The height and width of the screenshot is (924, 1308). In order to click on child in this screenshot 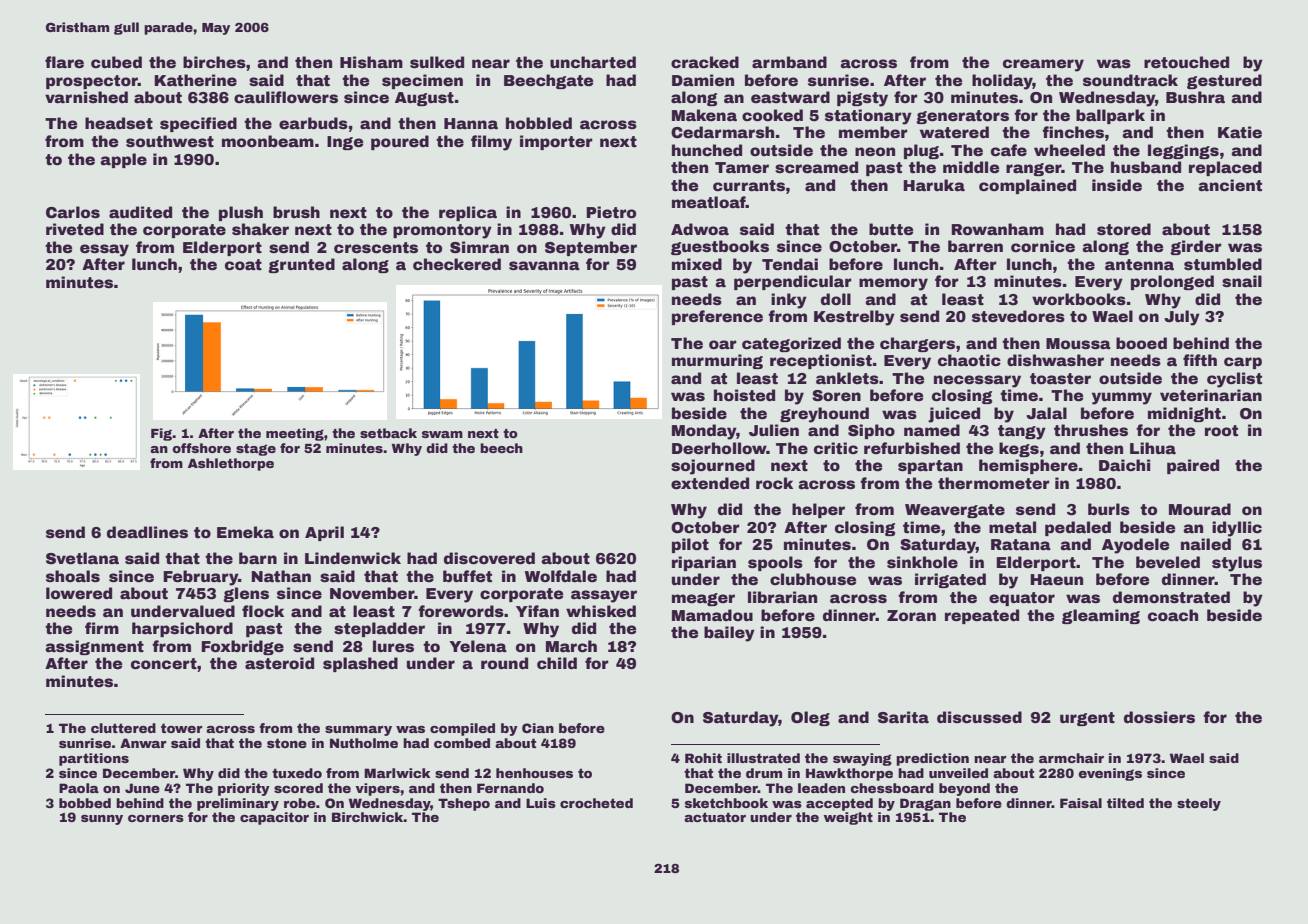, I will do `click(557, 663)`.
